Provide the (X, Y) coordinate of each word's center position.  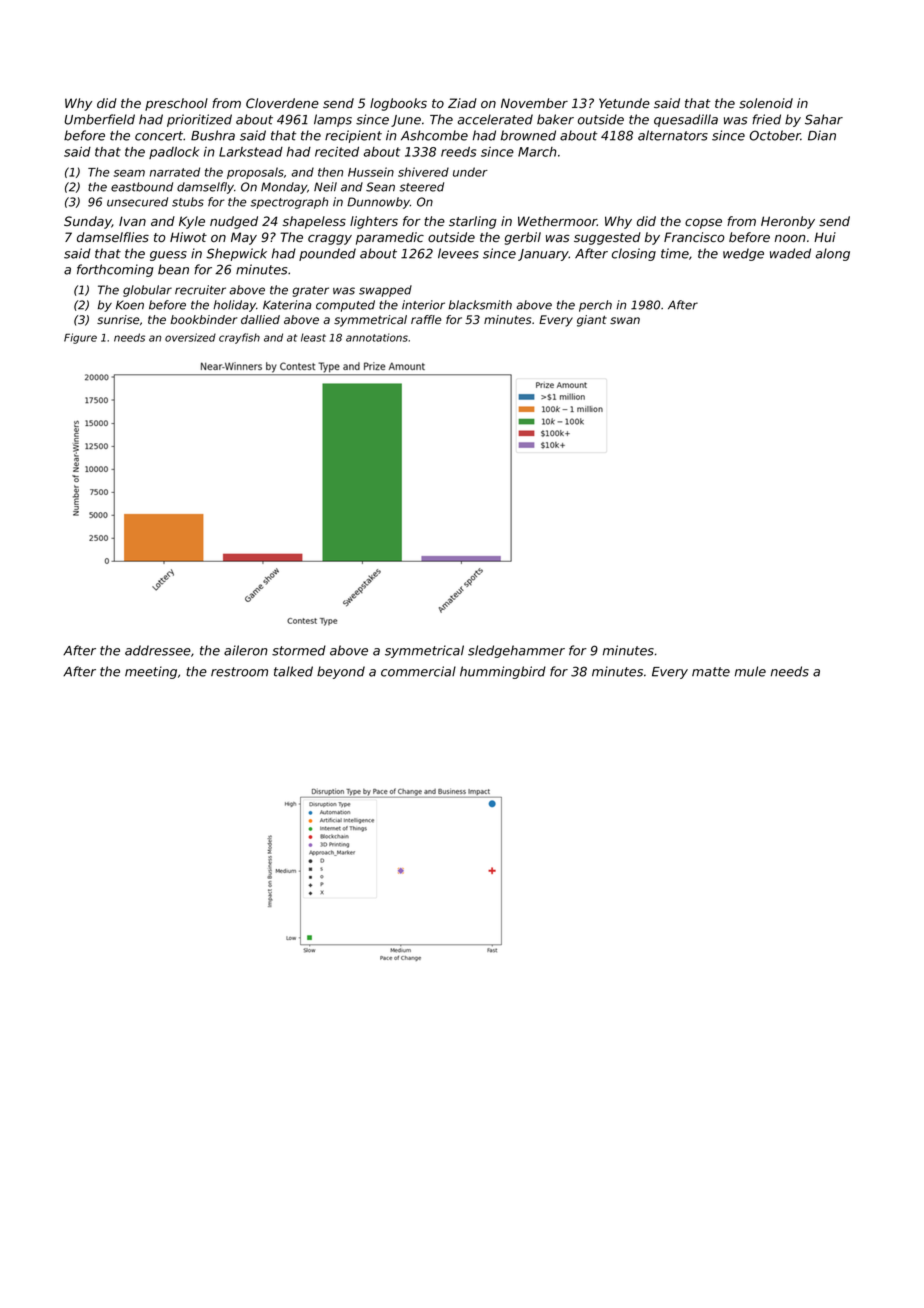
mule (750, 671)
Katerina (287, 305)
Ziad (462, 103)
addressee (158, 650)
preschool (176, 104)
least (313, 337)
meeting (151, 672)
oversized (190, 337)
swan (625, 320)
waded (790, 253)
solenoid (766, 103)
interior (423, 305)
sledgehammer (516, 651)
